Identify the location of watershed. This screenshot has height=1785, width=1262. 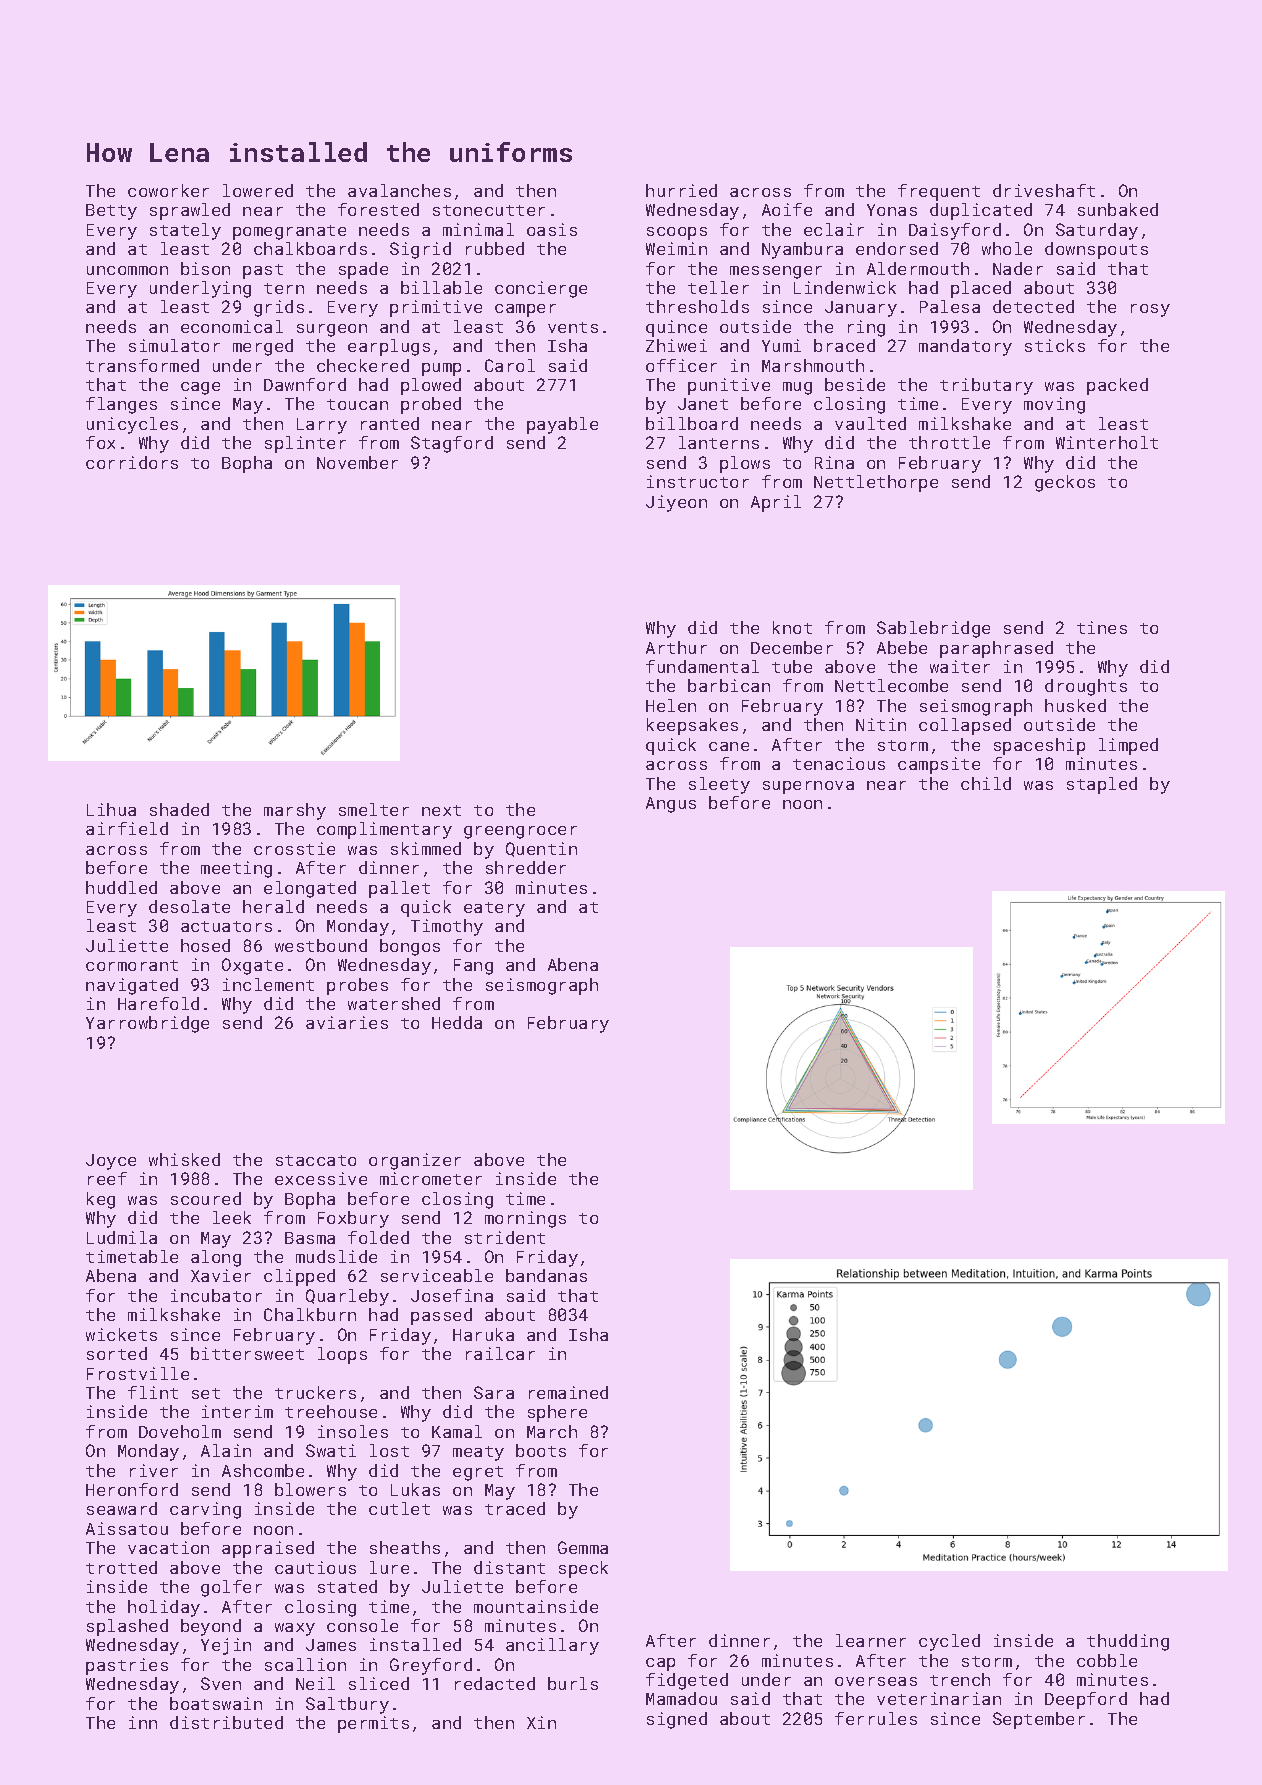
(394, 1003).
